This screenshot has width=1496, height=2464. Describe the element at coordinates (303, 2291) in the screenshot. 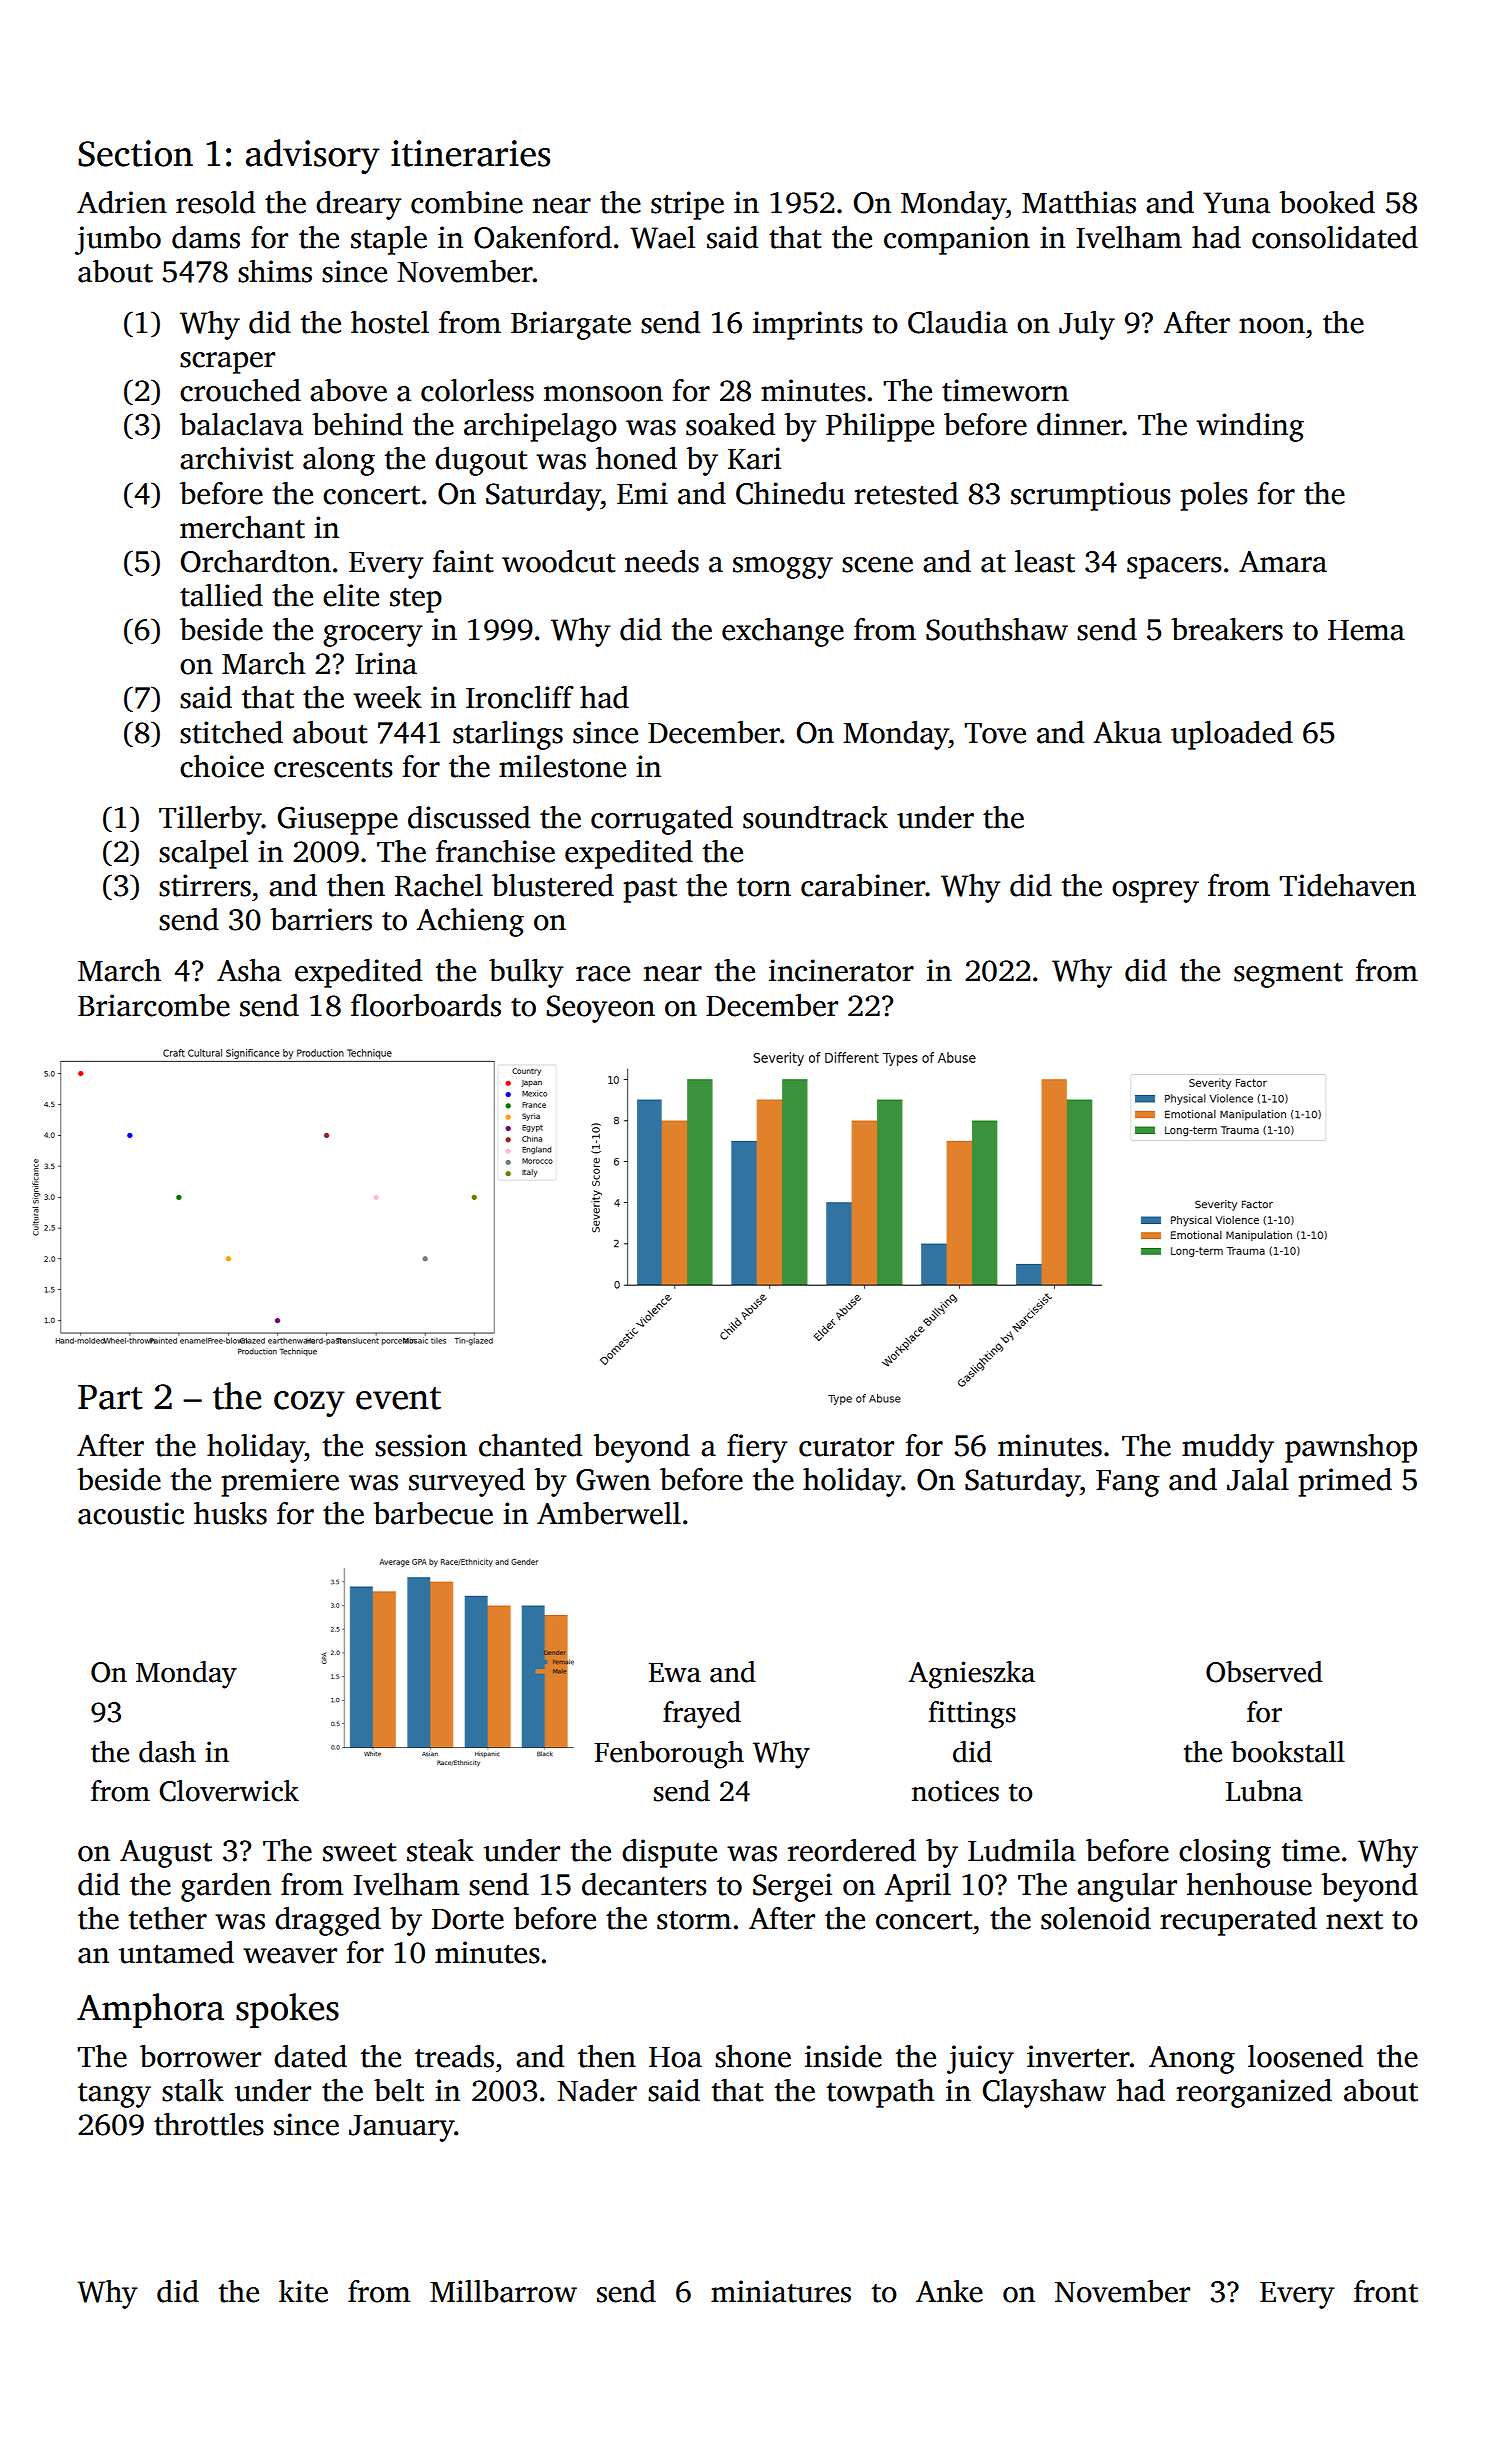

I see `kite` at that location.
